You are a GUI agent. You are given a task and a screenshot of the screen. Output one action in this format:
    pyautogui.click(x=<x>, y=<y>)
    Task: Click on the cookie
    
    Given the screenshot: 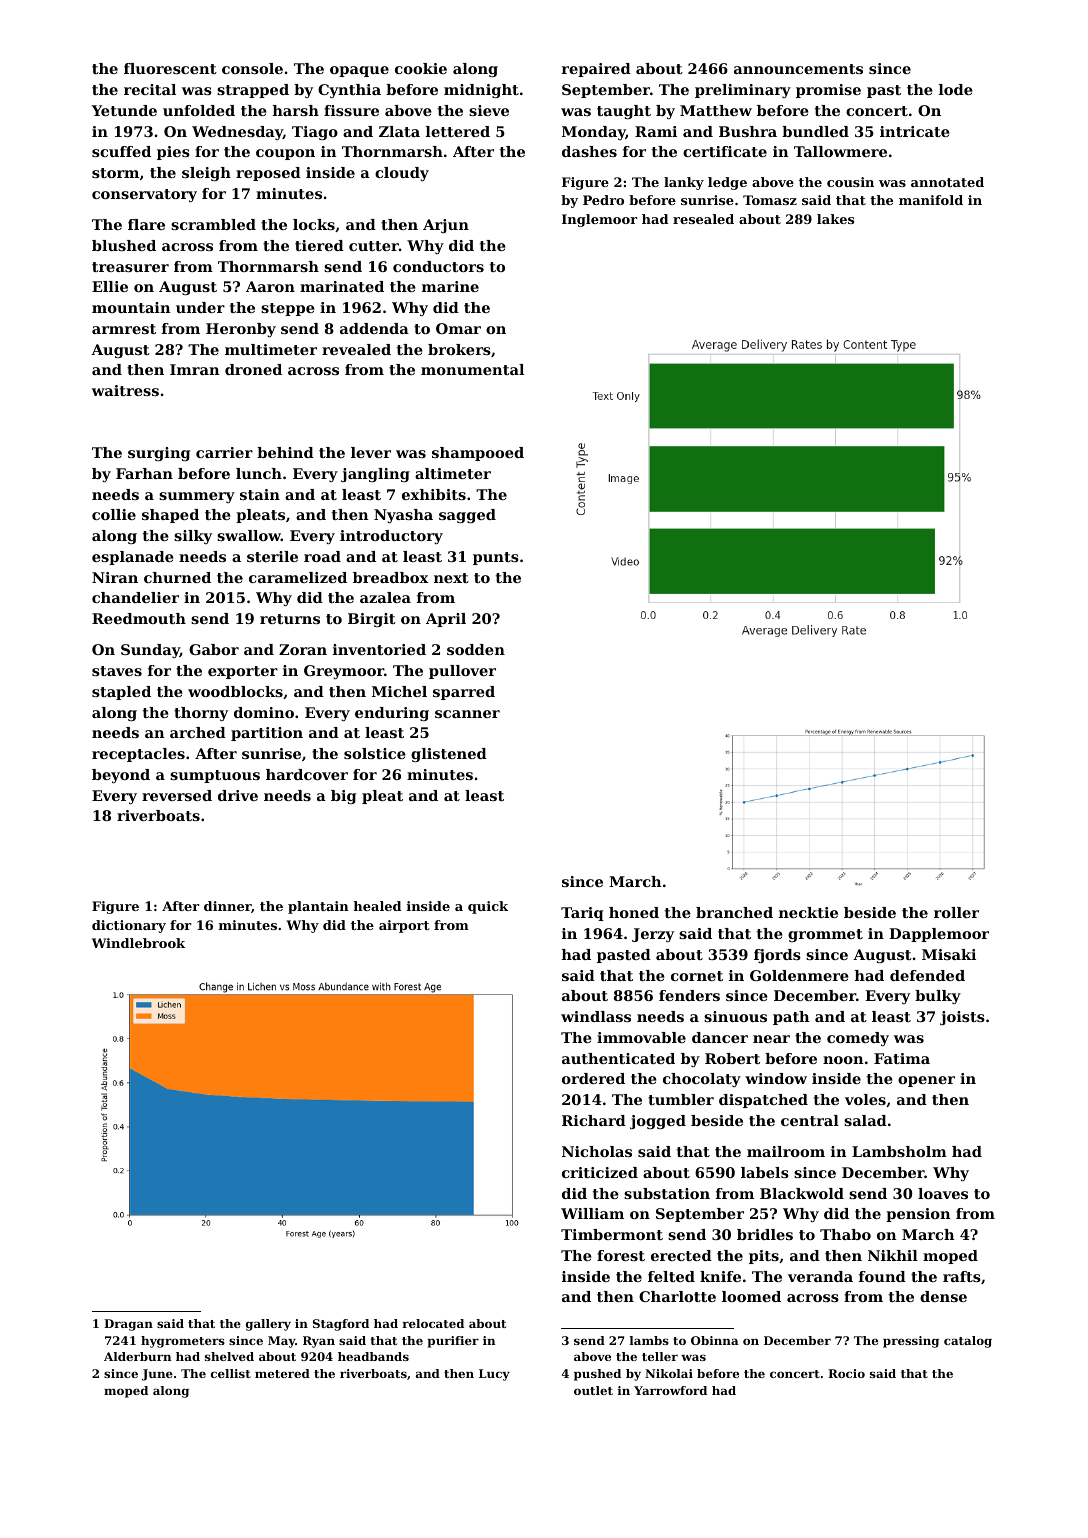 What is the action you would take?
    pyautogui.click(x=421, y=68)
